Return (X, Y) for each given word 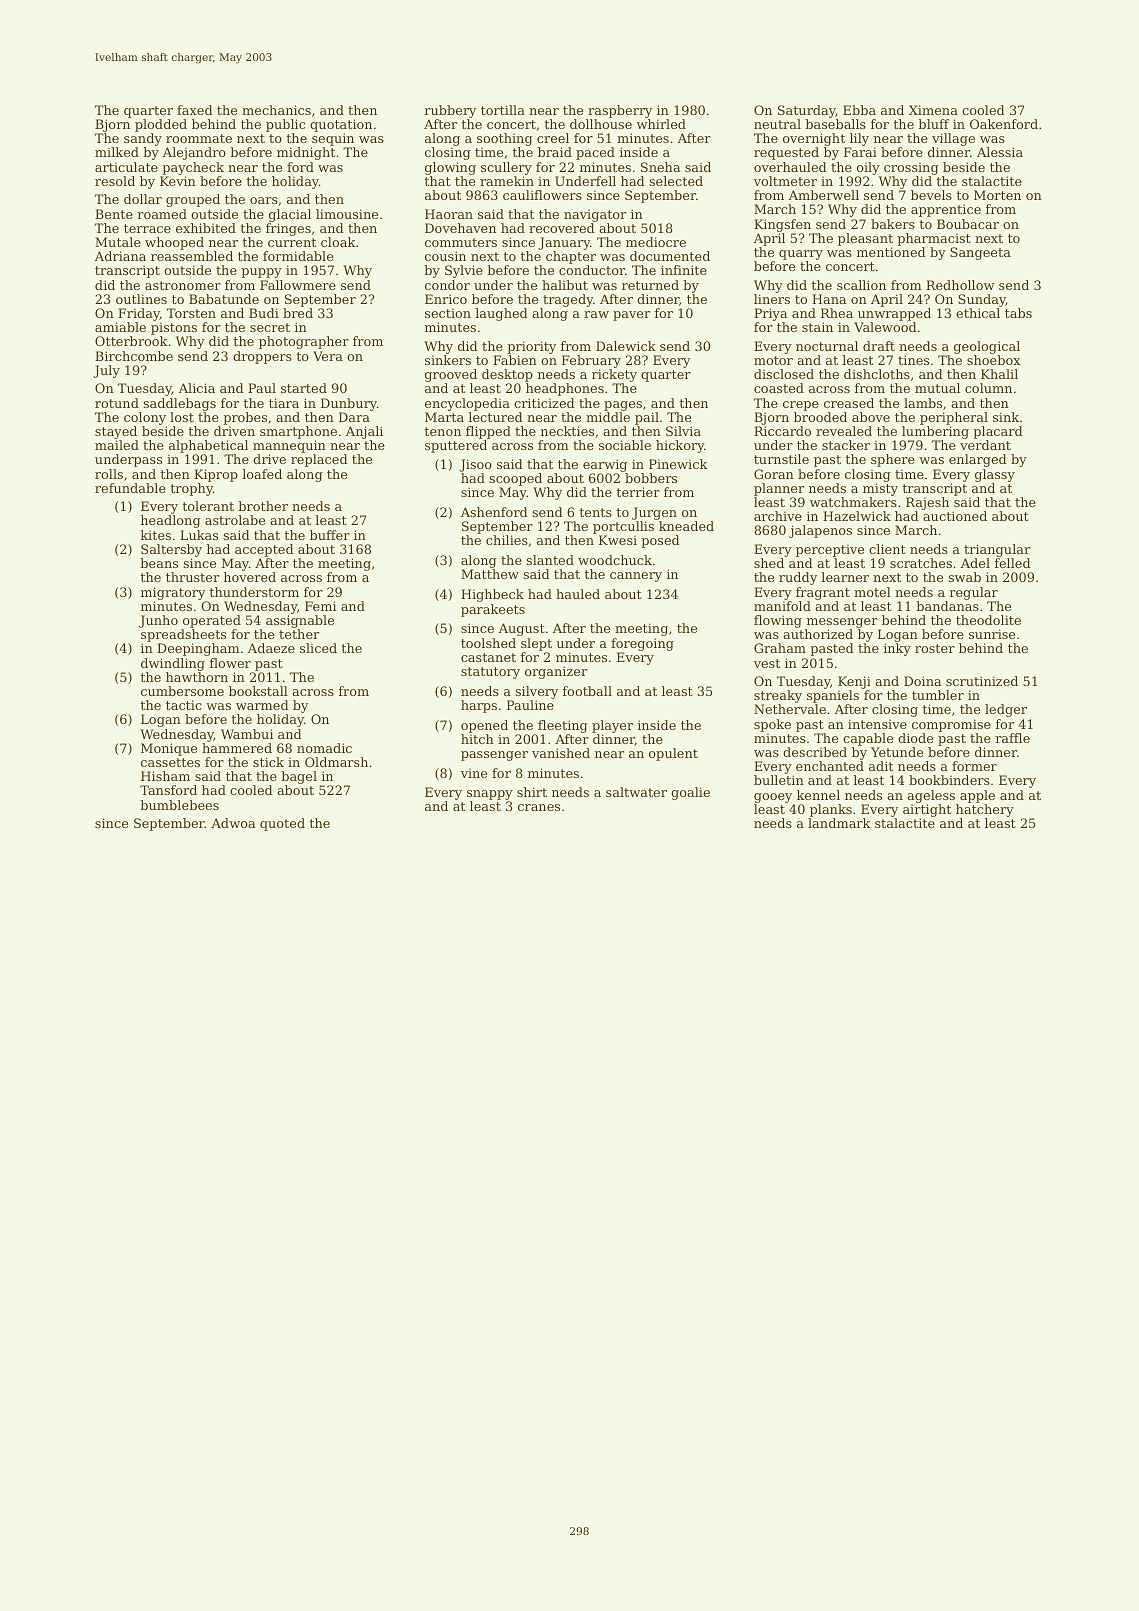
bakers (893, 224)
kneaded (686, 526)
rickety (614, 375)
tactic (184, 705)
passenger (494, 756)
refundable (130, 488)
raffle (1013, 738)
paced (595, 153)
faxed (195, 110)
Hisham (165, 776)
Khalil (999, 374)
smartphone (298, 432)
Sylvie (464, 271)
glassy (995, 475)
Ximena (933, 110)
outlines (141, 299)
